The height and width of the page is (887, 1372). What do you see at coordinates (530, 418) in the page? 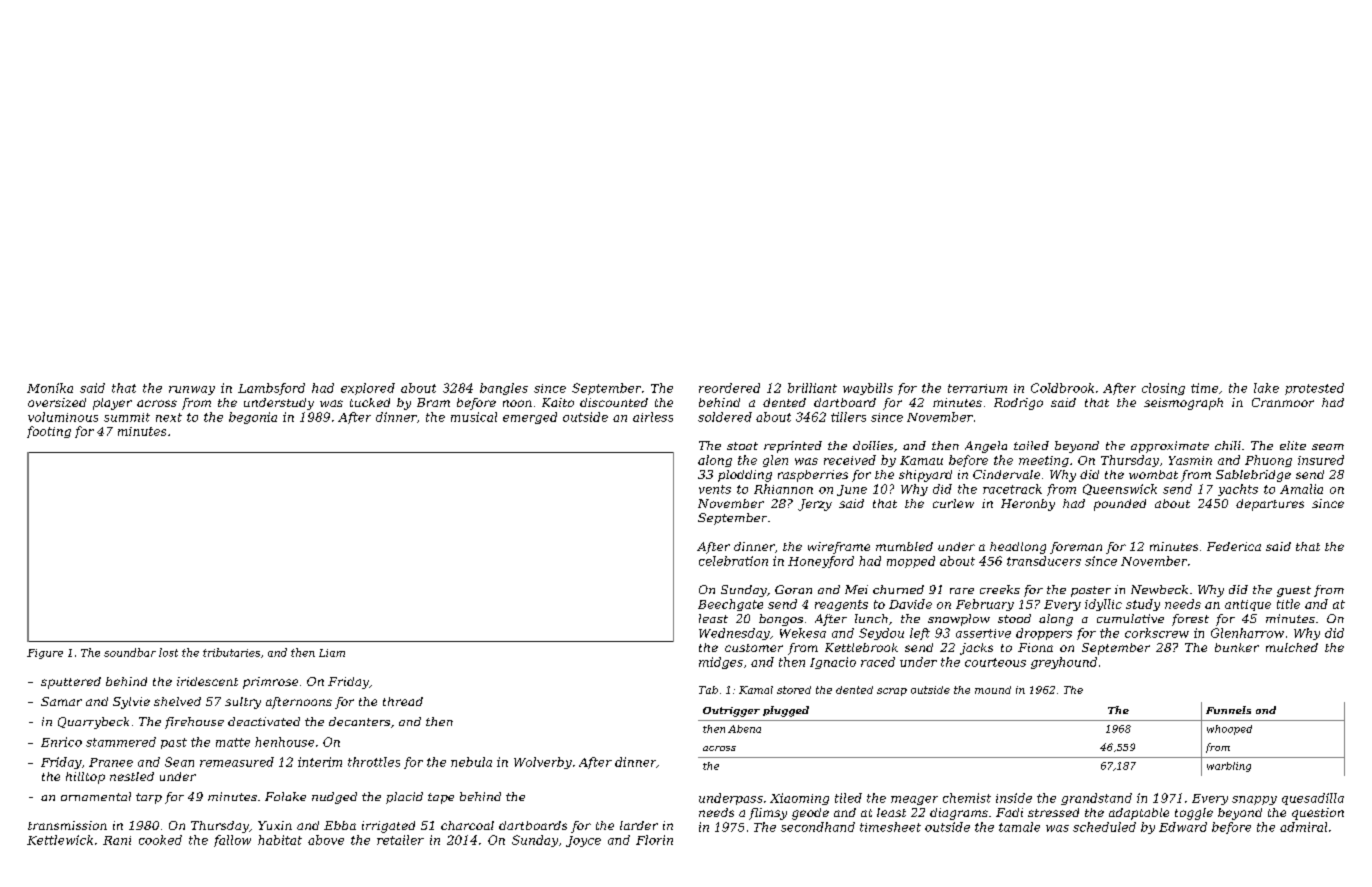
I see `emerged` at bounding box center [530, 418].
